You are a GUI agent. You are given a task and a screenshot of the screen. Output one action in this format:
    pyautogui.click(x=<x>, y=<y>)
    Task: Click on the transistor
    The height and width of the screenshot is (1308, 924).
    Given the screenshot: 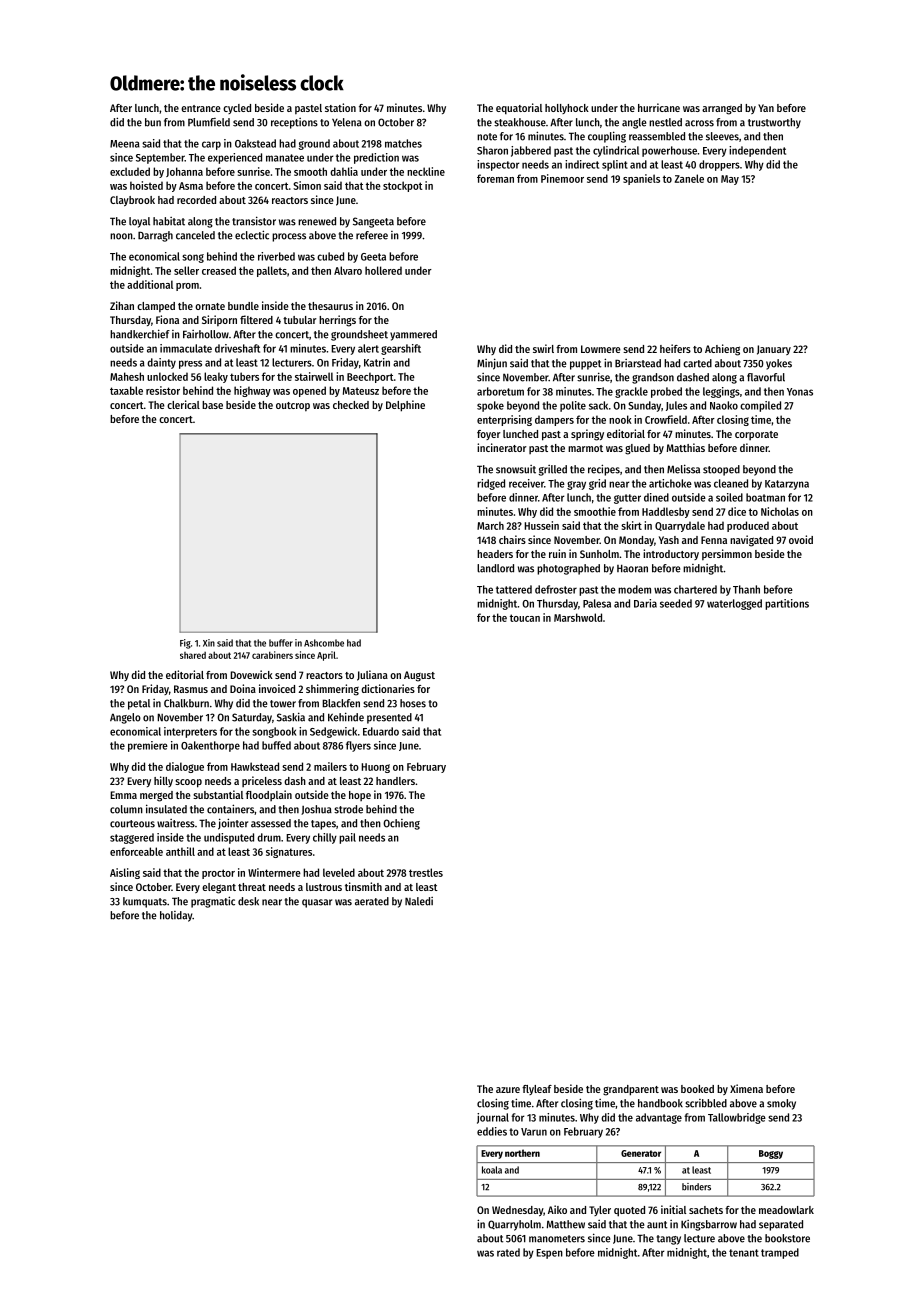 What is the action you would take?
    pyautogui.click(x=254, y=221)
